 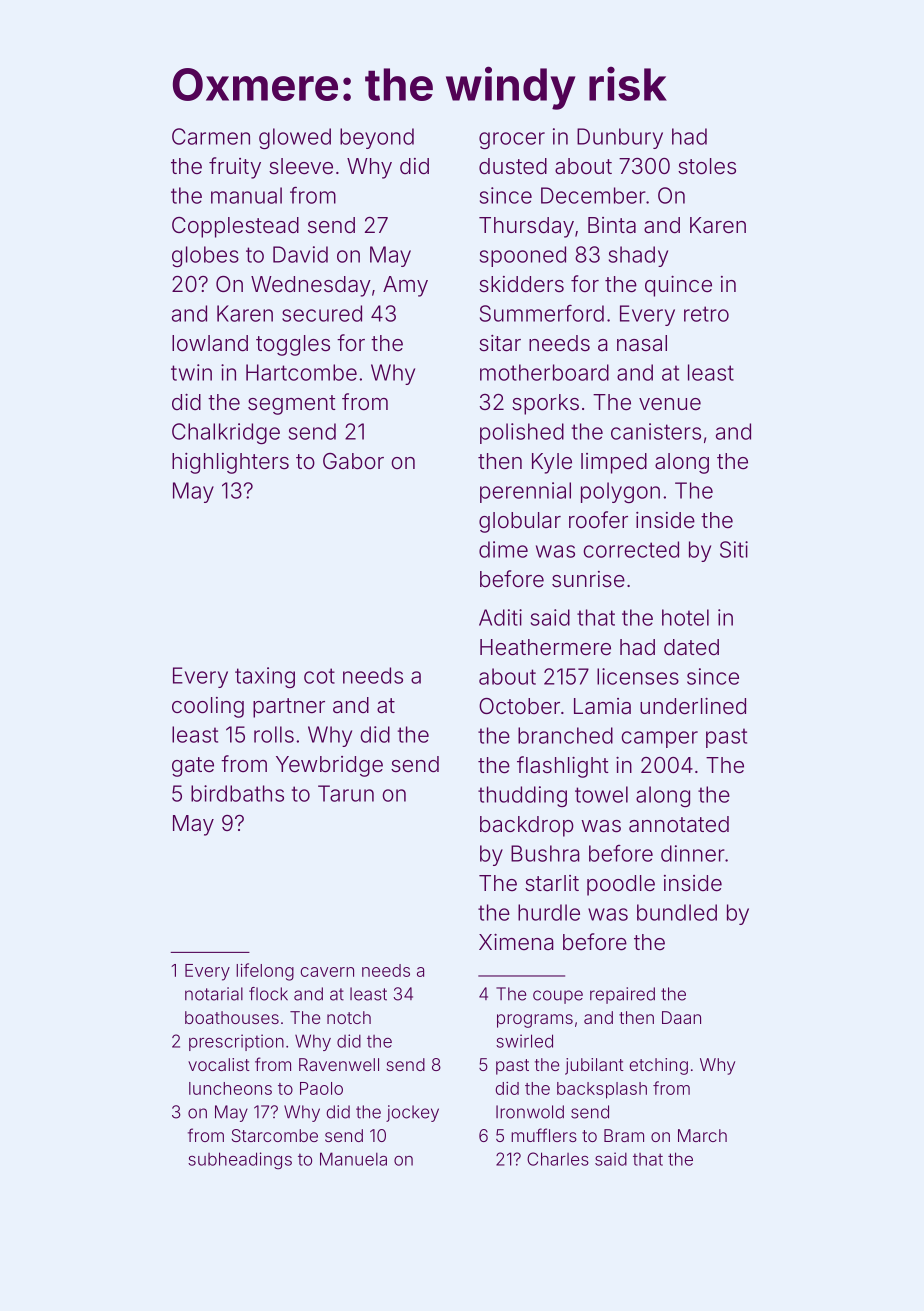 What do you see at coordinates (236, 1042) in the image?
I see `prescription` at bounding box center [236, 1042].
